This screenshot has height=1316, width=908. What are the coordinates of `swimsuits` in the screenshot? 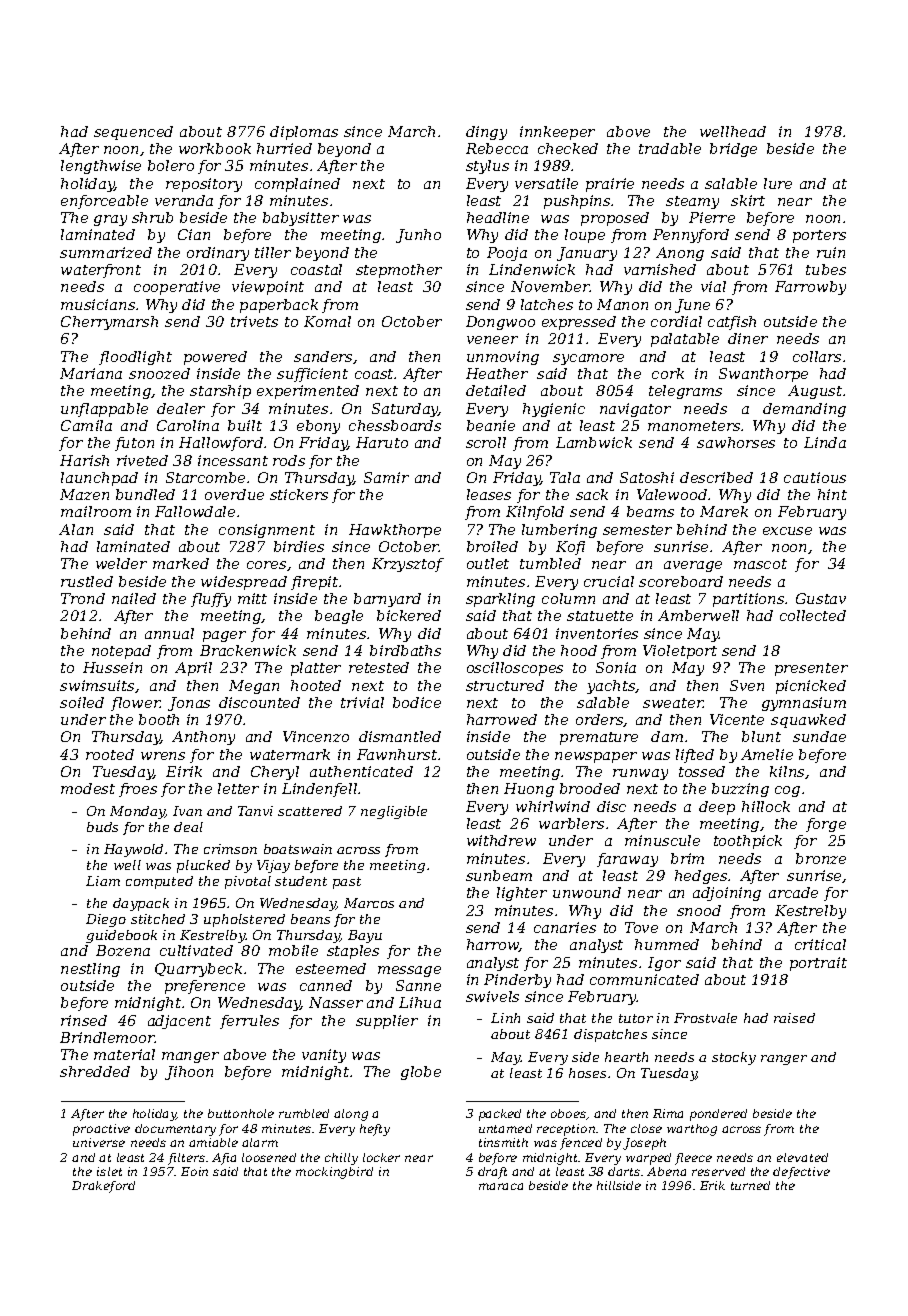 It's located at (97, 685).
